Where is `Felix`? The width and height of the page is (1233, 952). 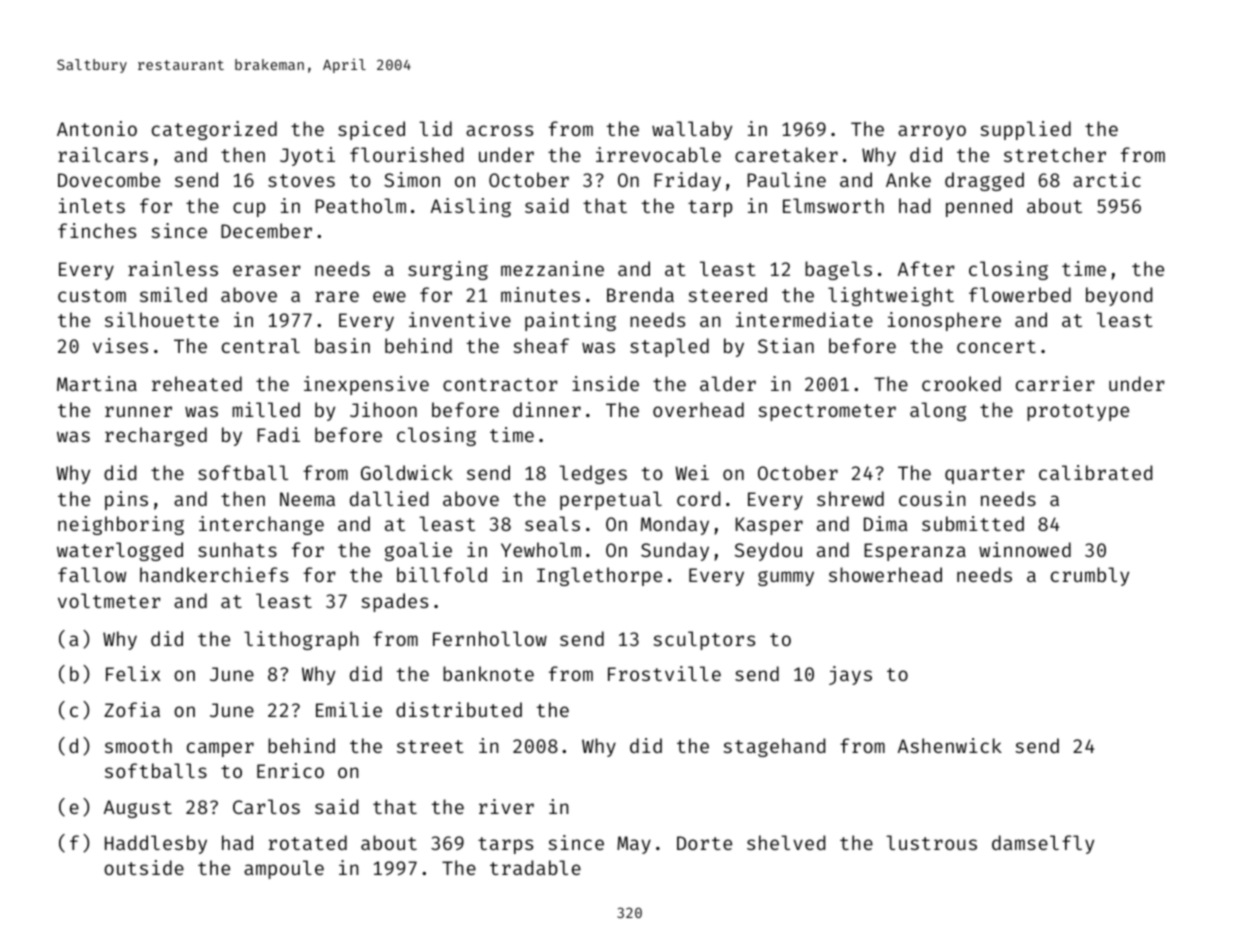
Felix is located at coordinates (133, 673).
